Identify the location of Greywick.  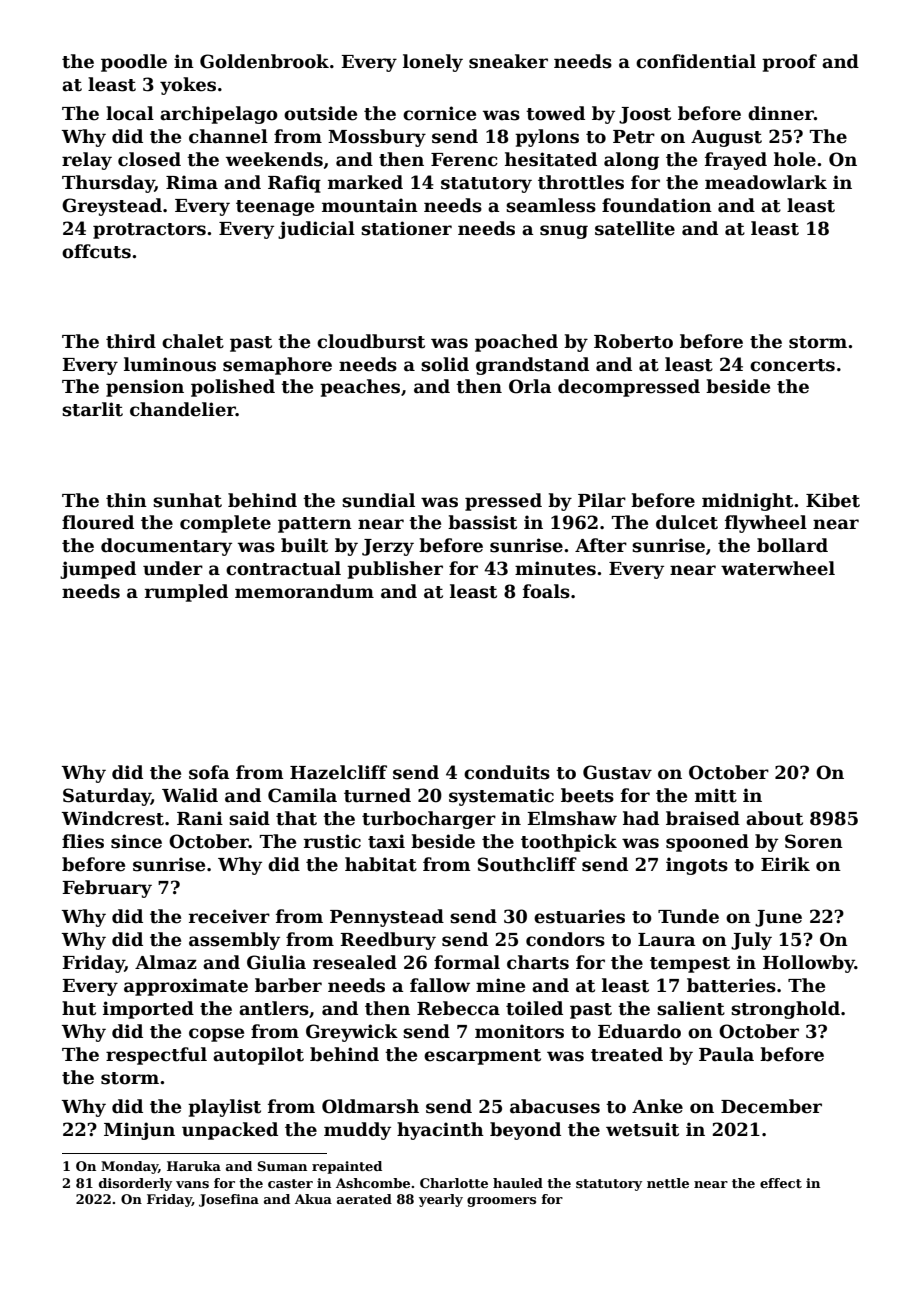
(352, 1033).
